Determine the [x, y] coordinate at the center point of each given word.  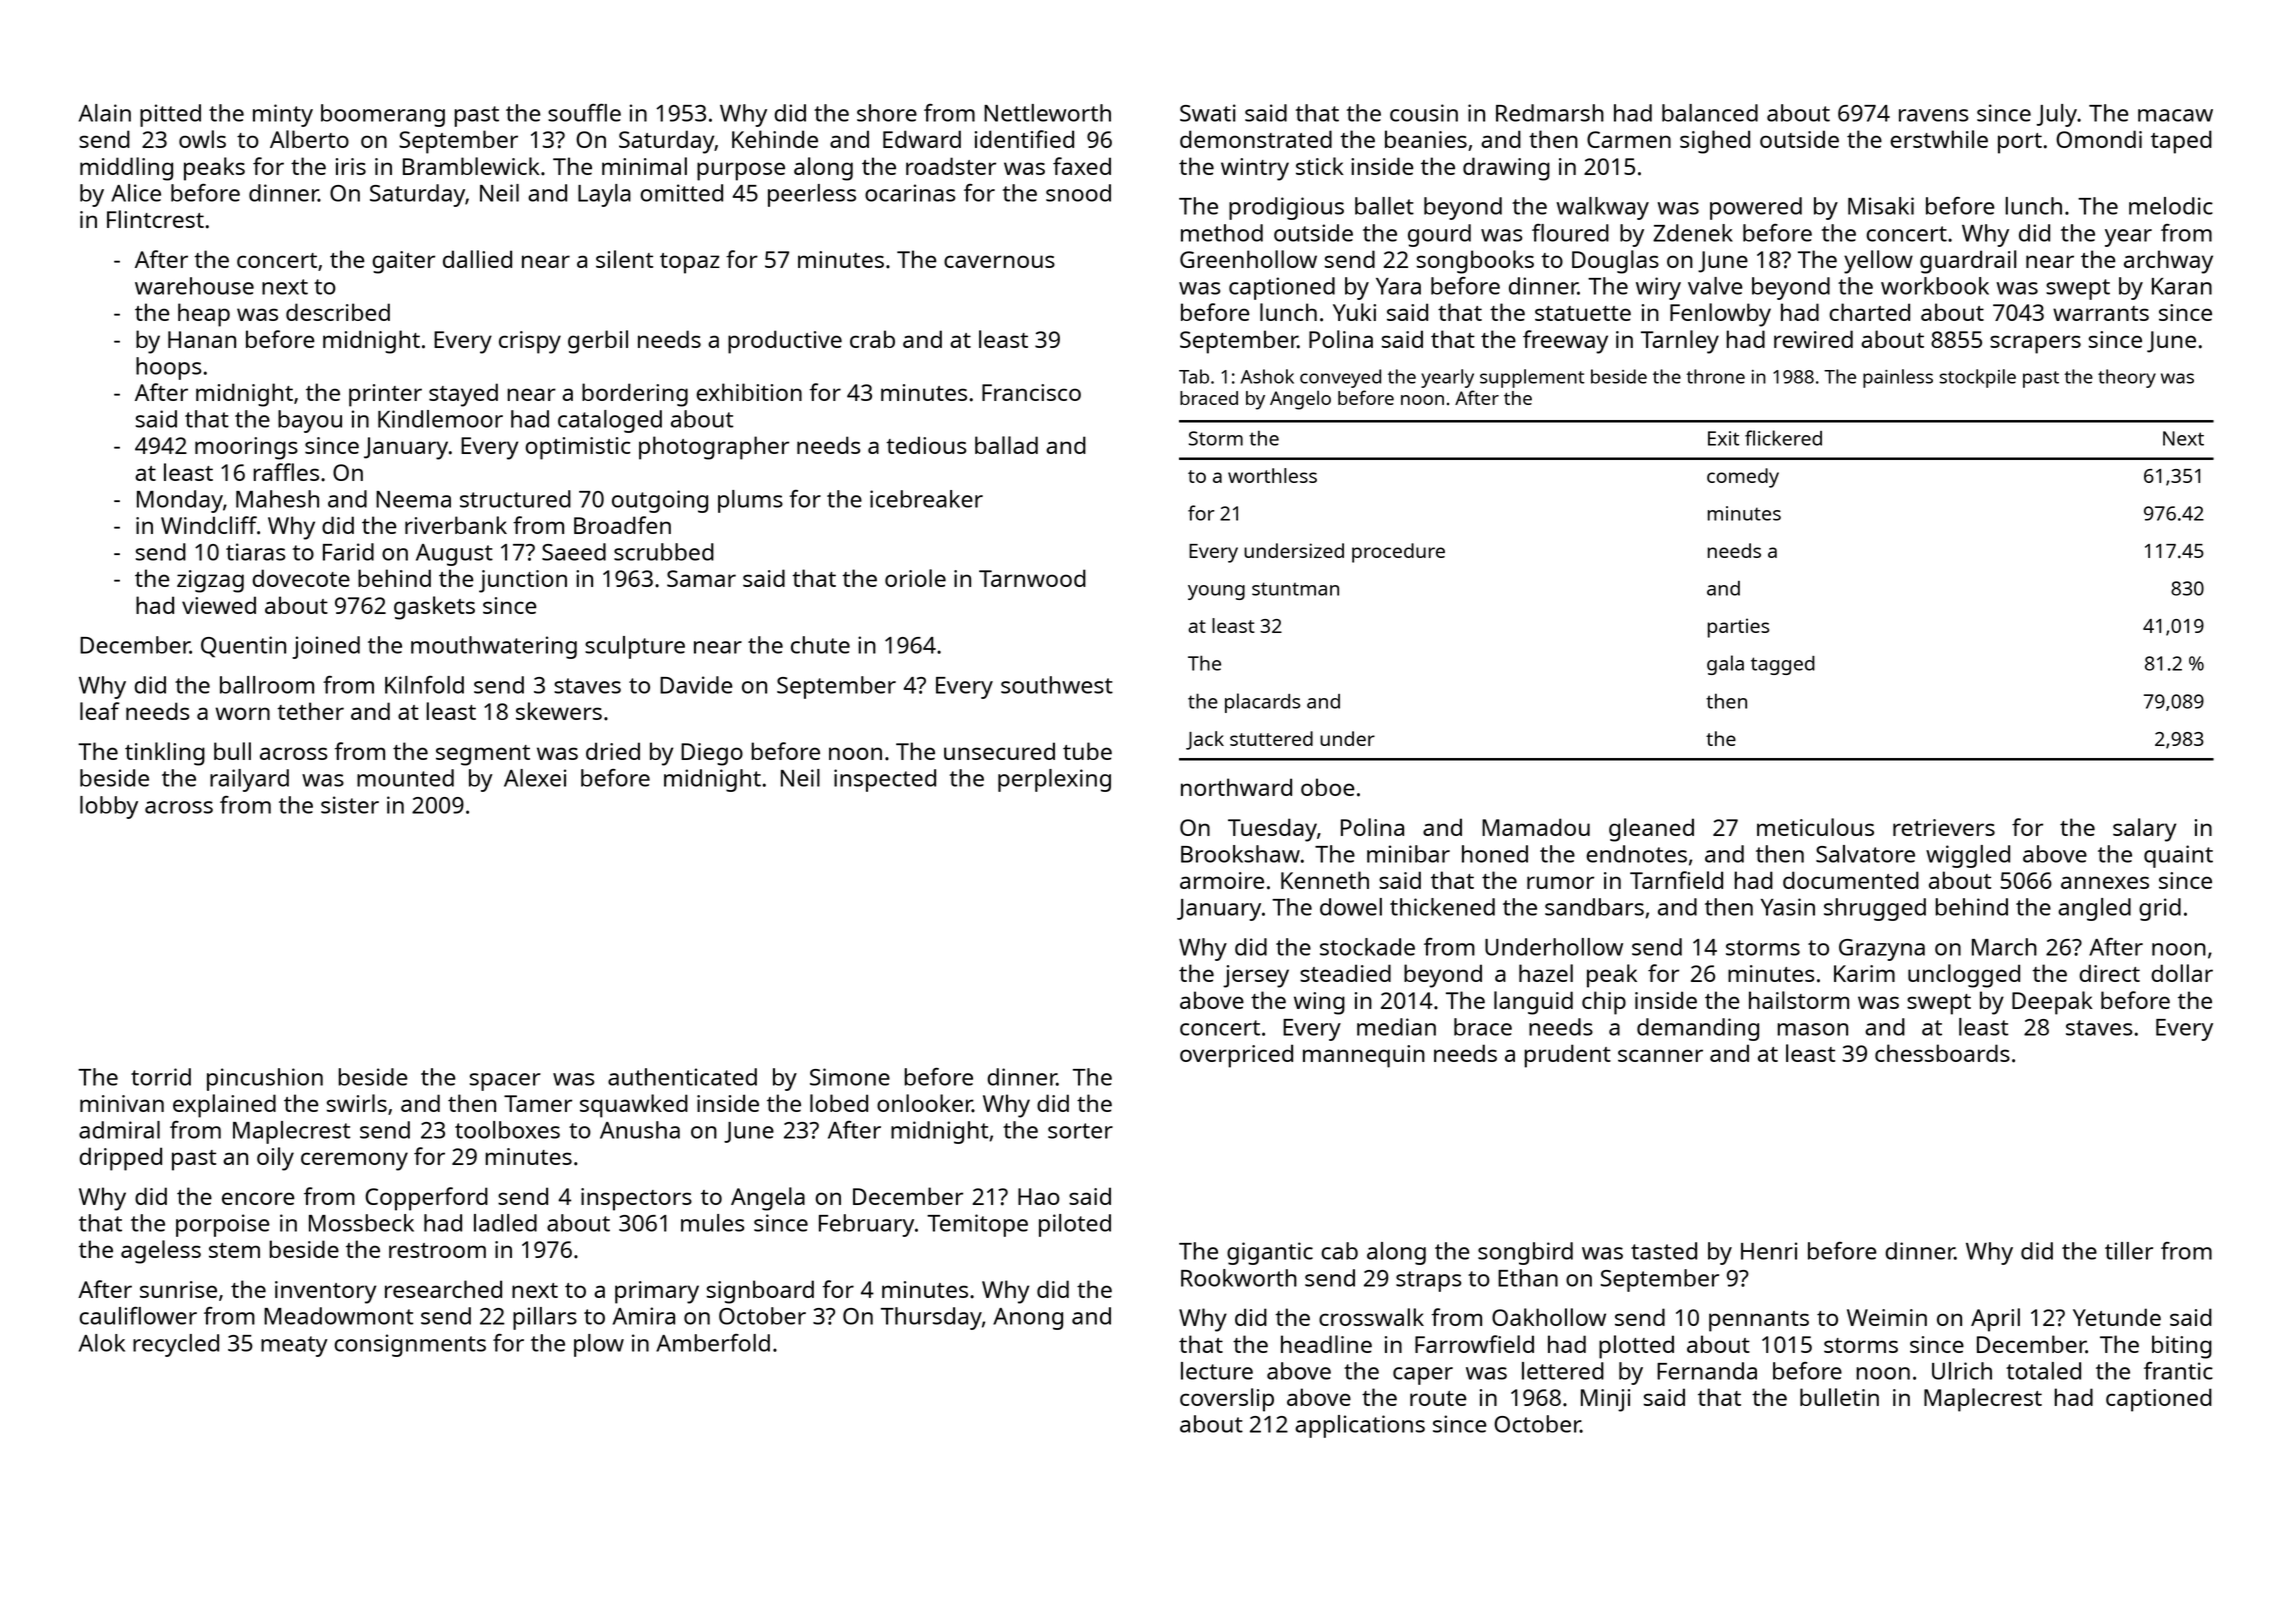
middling [126, 169]
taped [2181, 142]
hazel [1546, 973]
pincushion [265, 1079]
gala [1725, 665]
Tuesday [1272, 830]
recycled [176, 1345]
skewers [559, 711]
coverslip [1227, 1400]
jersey [1256, 976]
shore [887, 113]
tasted [1664, 1251]
